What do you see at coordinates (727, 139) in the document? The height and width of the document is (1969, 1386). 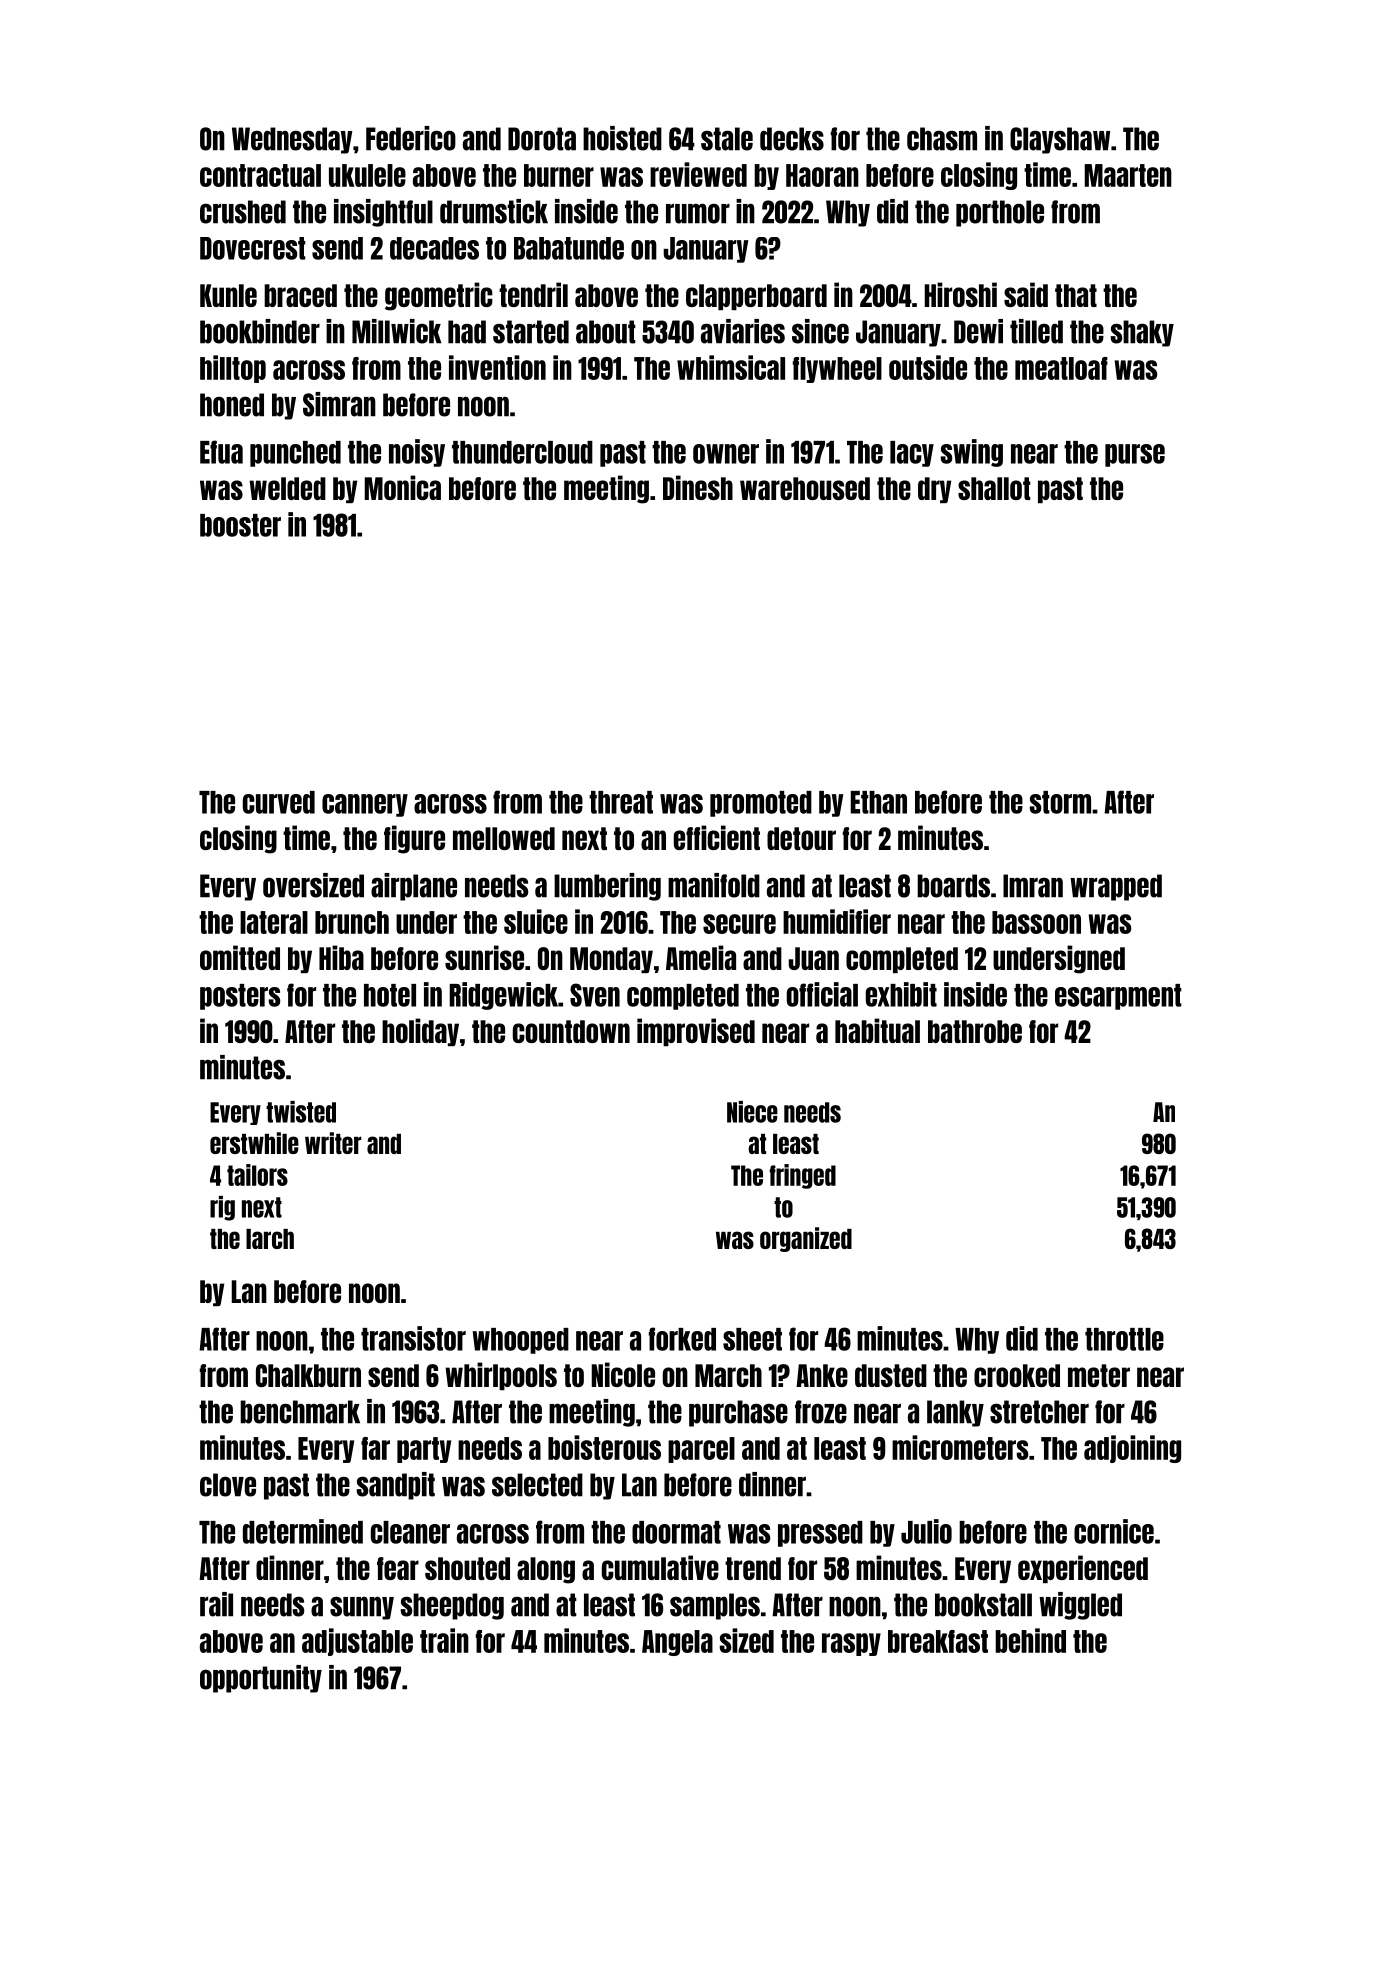 I see `stale` at bounding box center [727, 139].
